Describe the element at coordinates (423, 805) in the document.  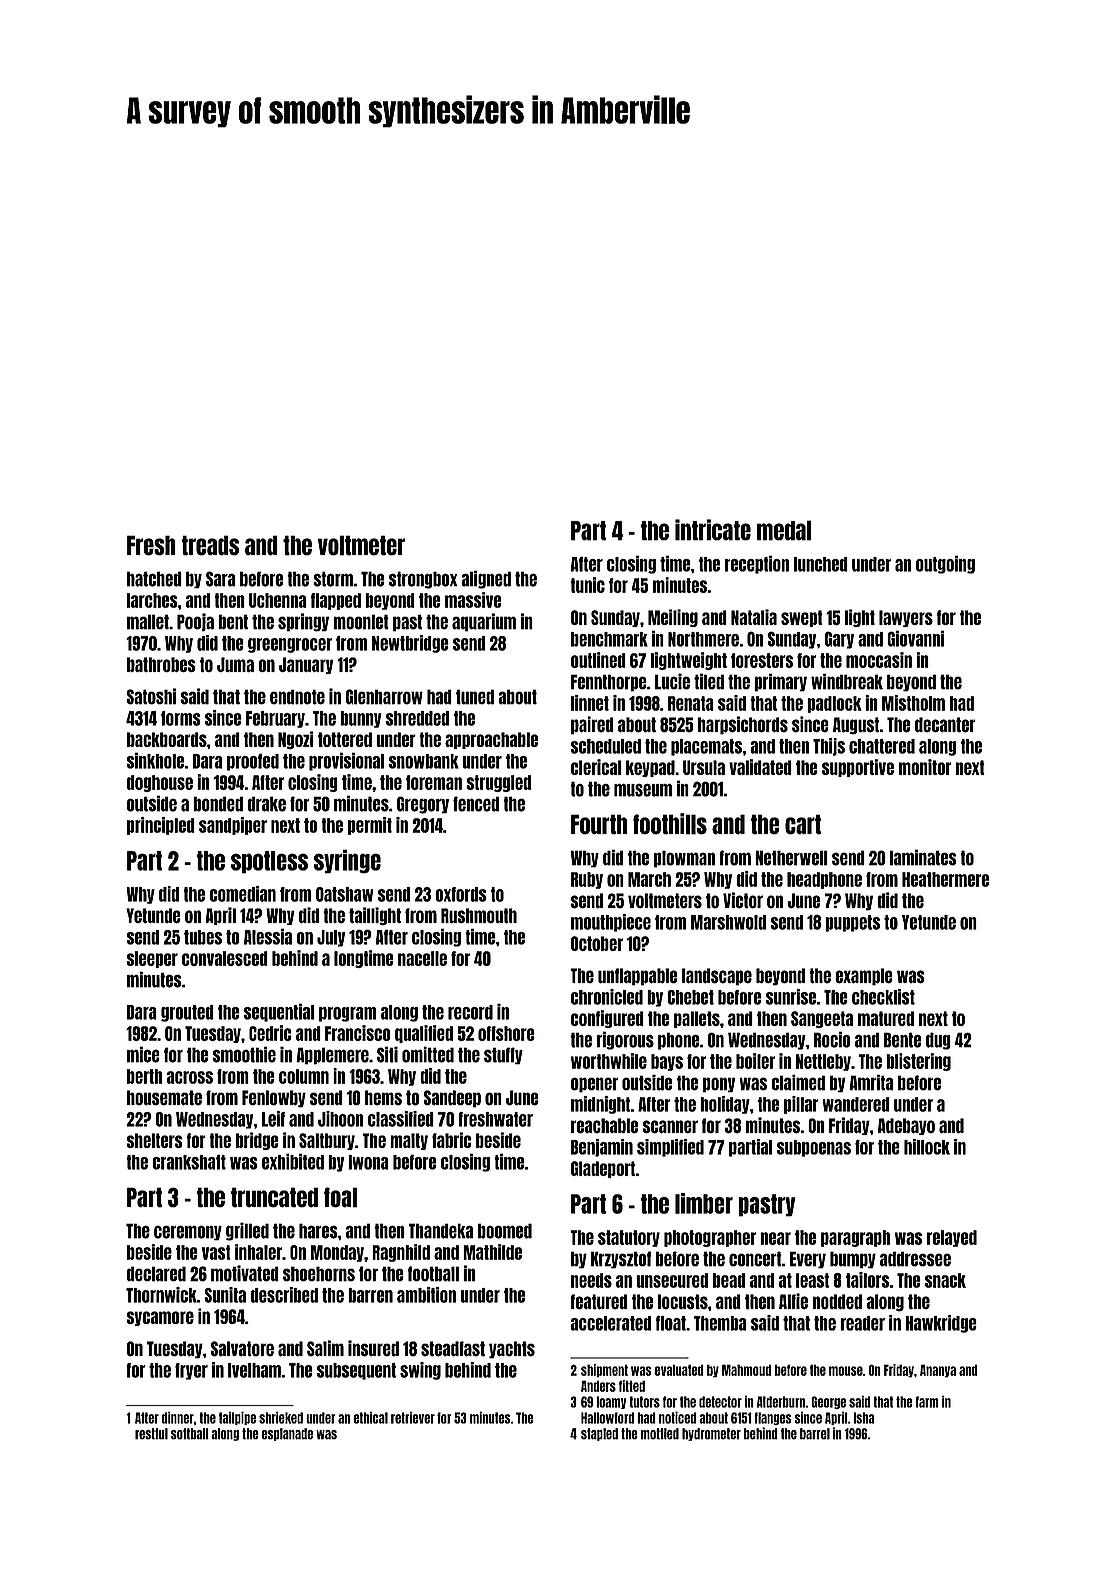
I see `Gregory` at that location.
